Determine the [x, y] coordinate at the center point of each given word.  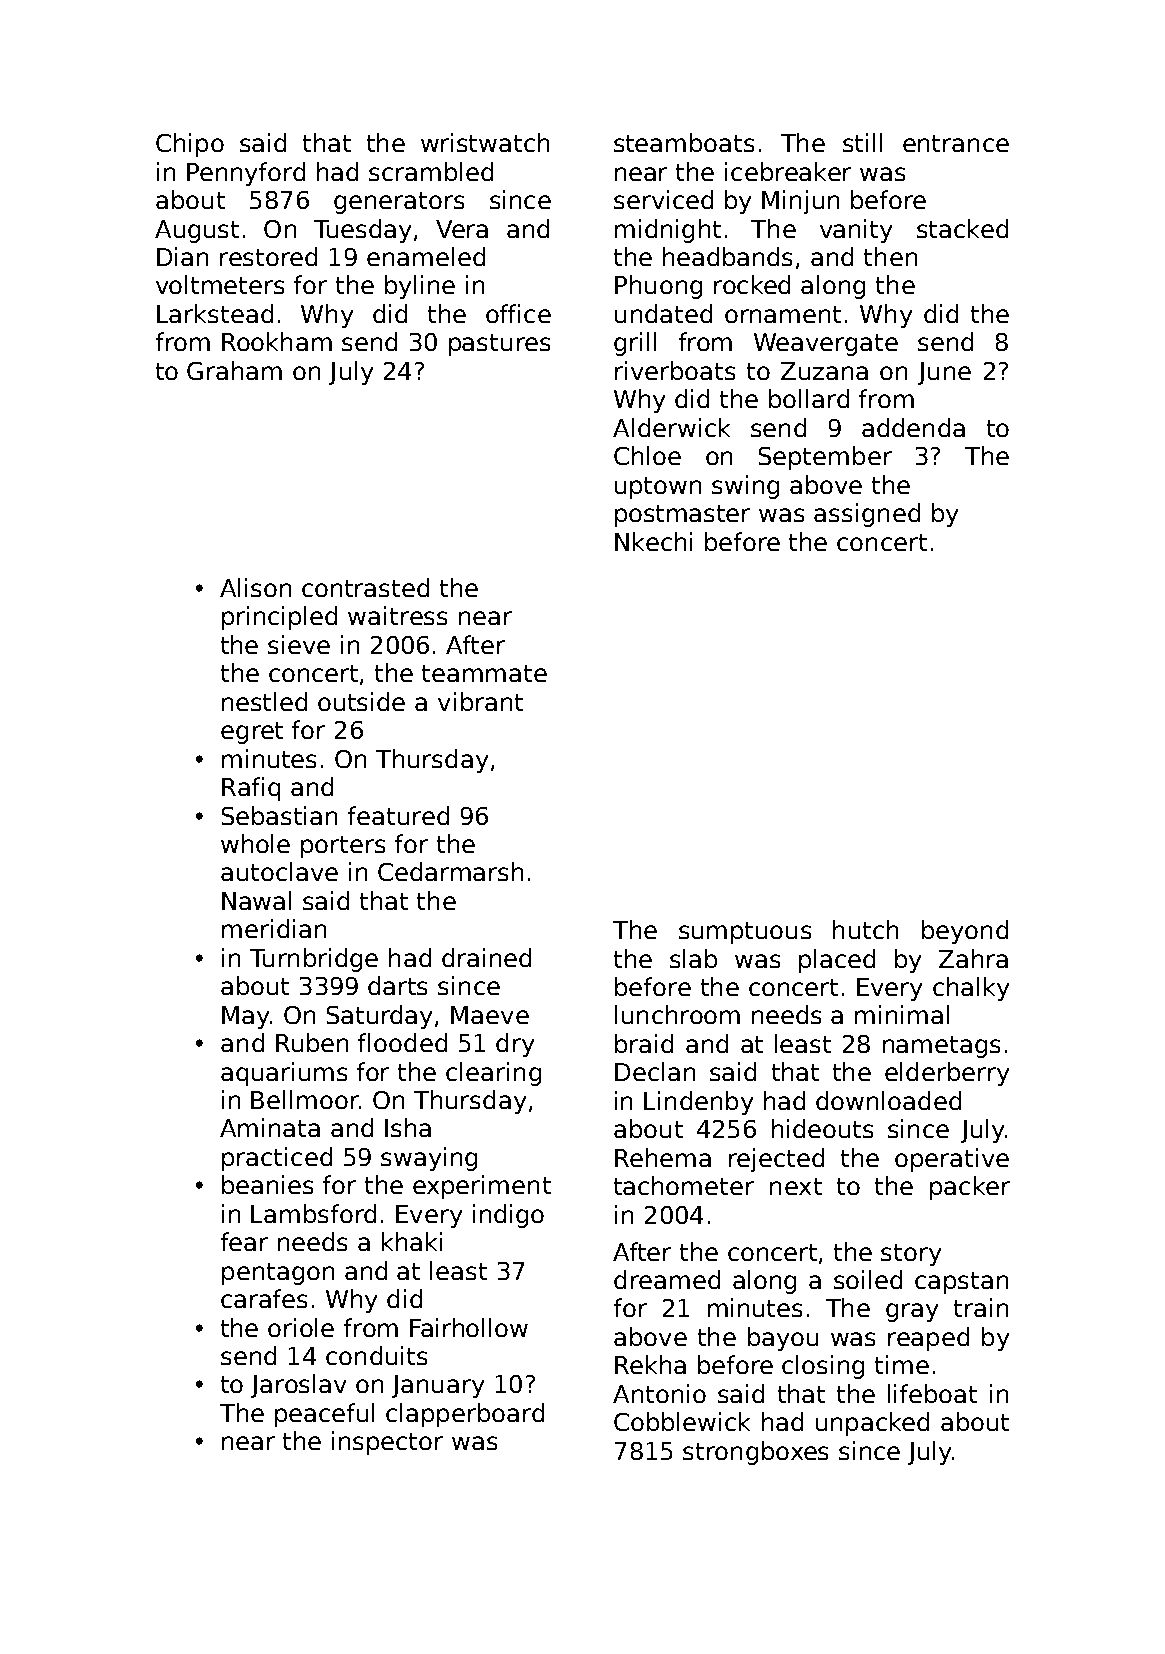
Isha [408, 1127]
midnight [668, 231]
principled [279, 618]
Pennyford [246, 174]
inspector [387, 1443]
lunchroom [677, 1014]
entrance [956, 143]
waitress [397, 615]
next [796, 1186]
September [825, 458]
